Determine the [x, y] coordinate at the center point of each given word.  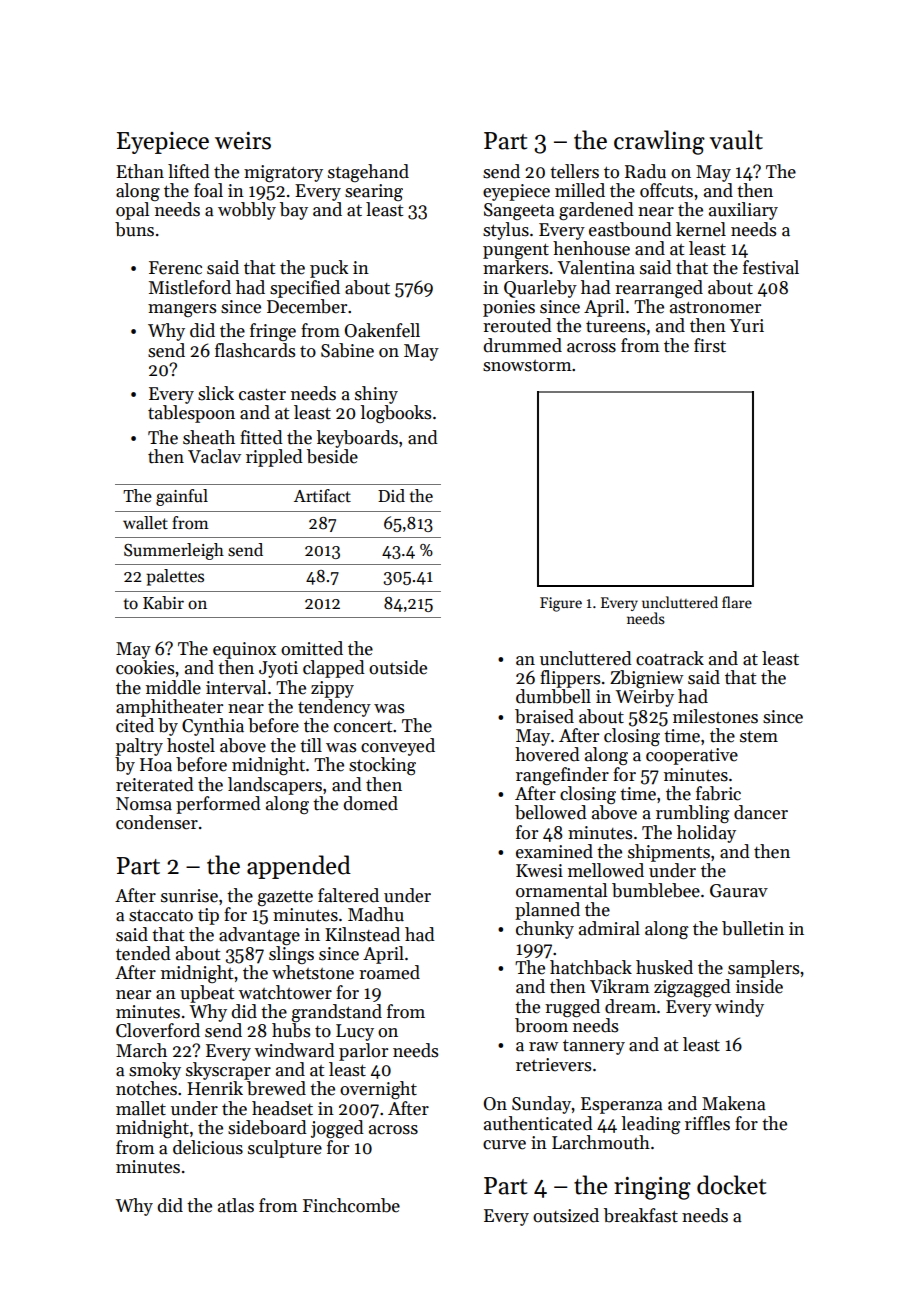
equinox [244, 650]
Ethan [140, 171]
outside [398, 667]
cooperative [692, 756]
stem [759, 737]
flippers [570, 679]
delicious [208, 1147]
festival [771, 267]
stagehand [368, 173]
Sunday [541, 1105]
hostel [191, 745]
